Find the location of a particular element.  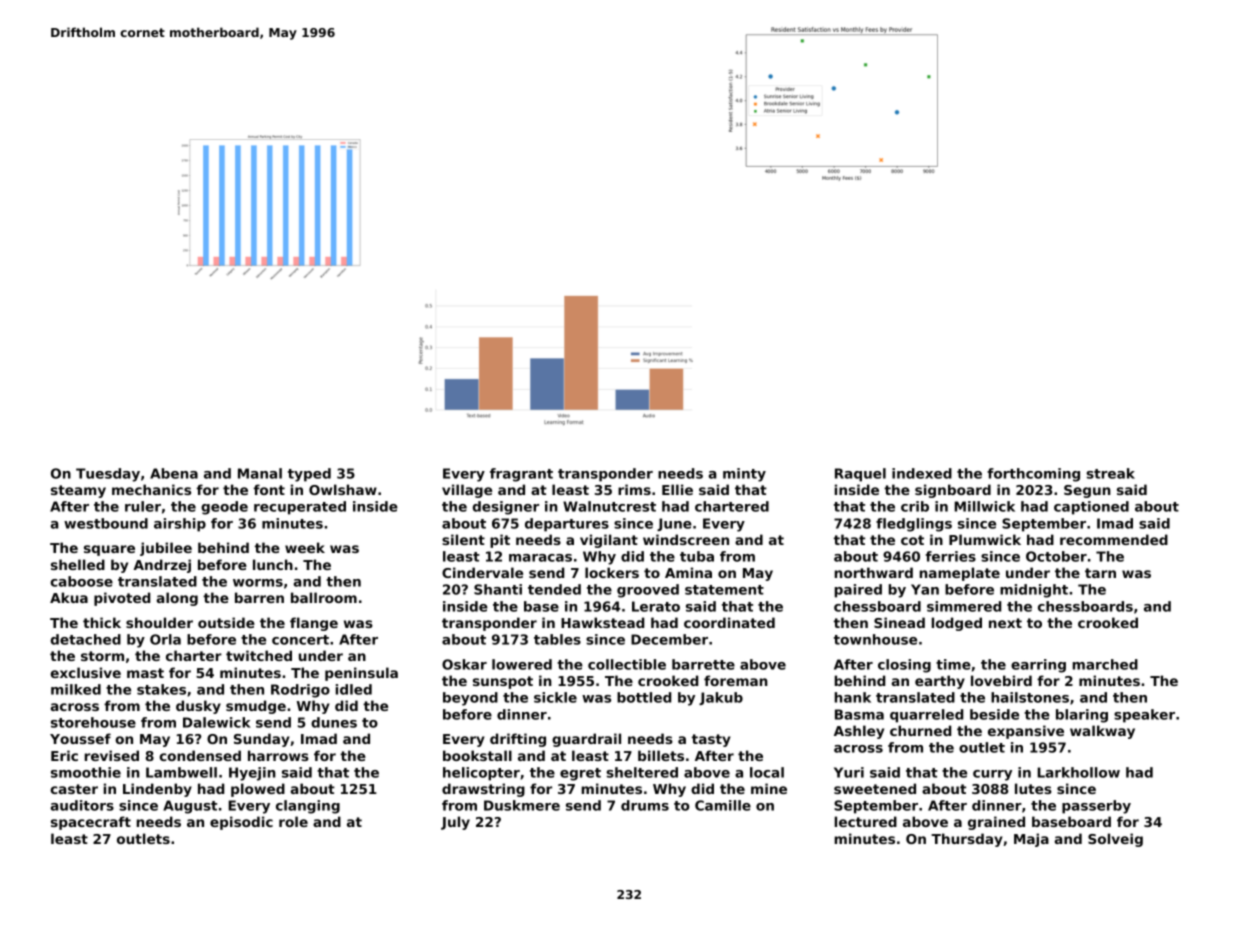

minty is located at coordinates (744, 475).
